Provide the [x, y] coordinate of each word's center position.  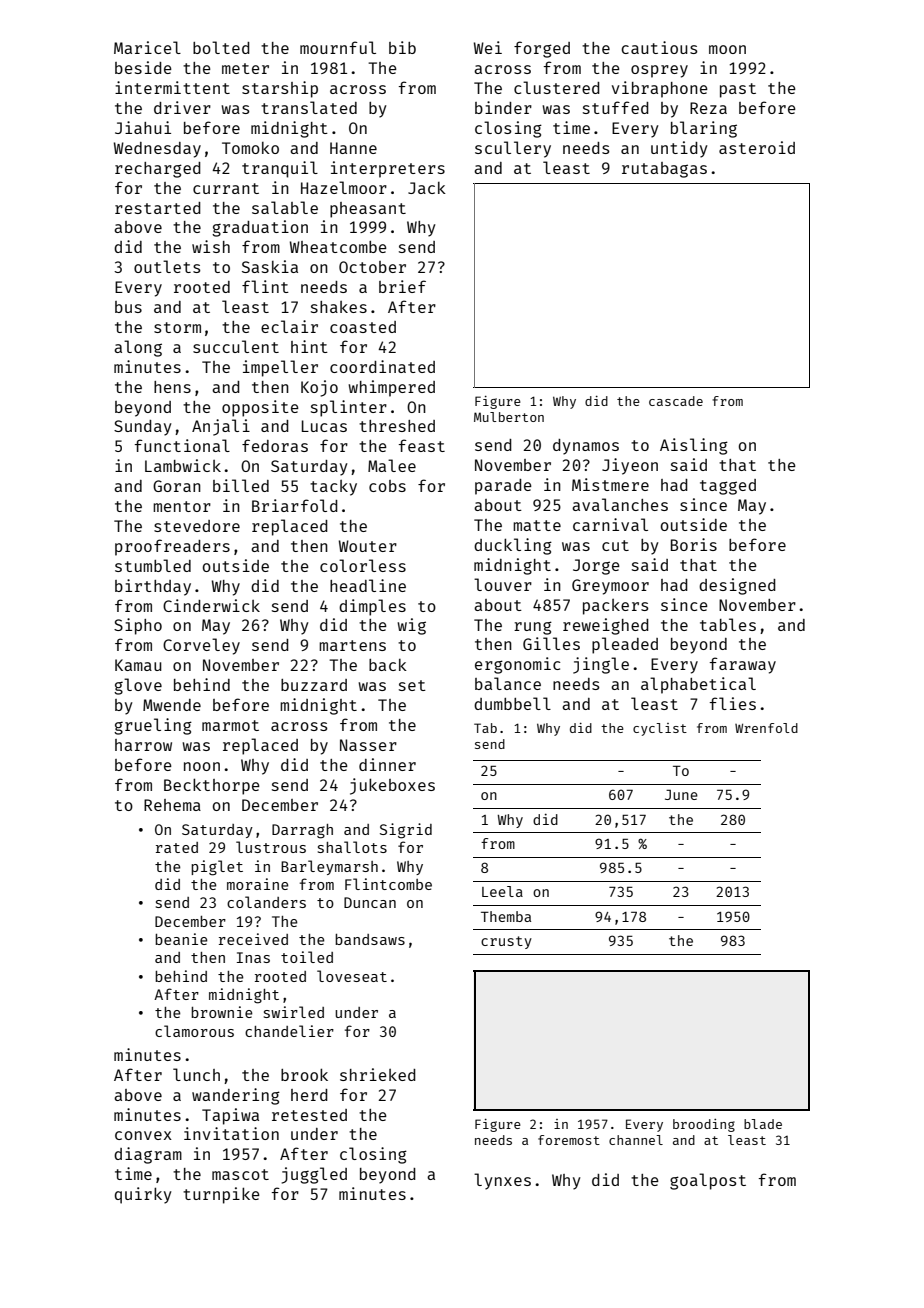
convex [143, 1135]
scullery [513, 149]
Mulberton [509, 417]
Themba [506, 916]
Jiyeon [630, 466]
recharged [158, 170]
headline [368, 585]
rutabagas [664, 170]
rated [177, 847]
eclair [289, 326]
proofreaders [172, 547]
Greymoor [610, 587]
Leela [502, 891]
